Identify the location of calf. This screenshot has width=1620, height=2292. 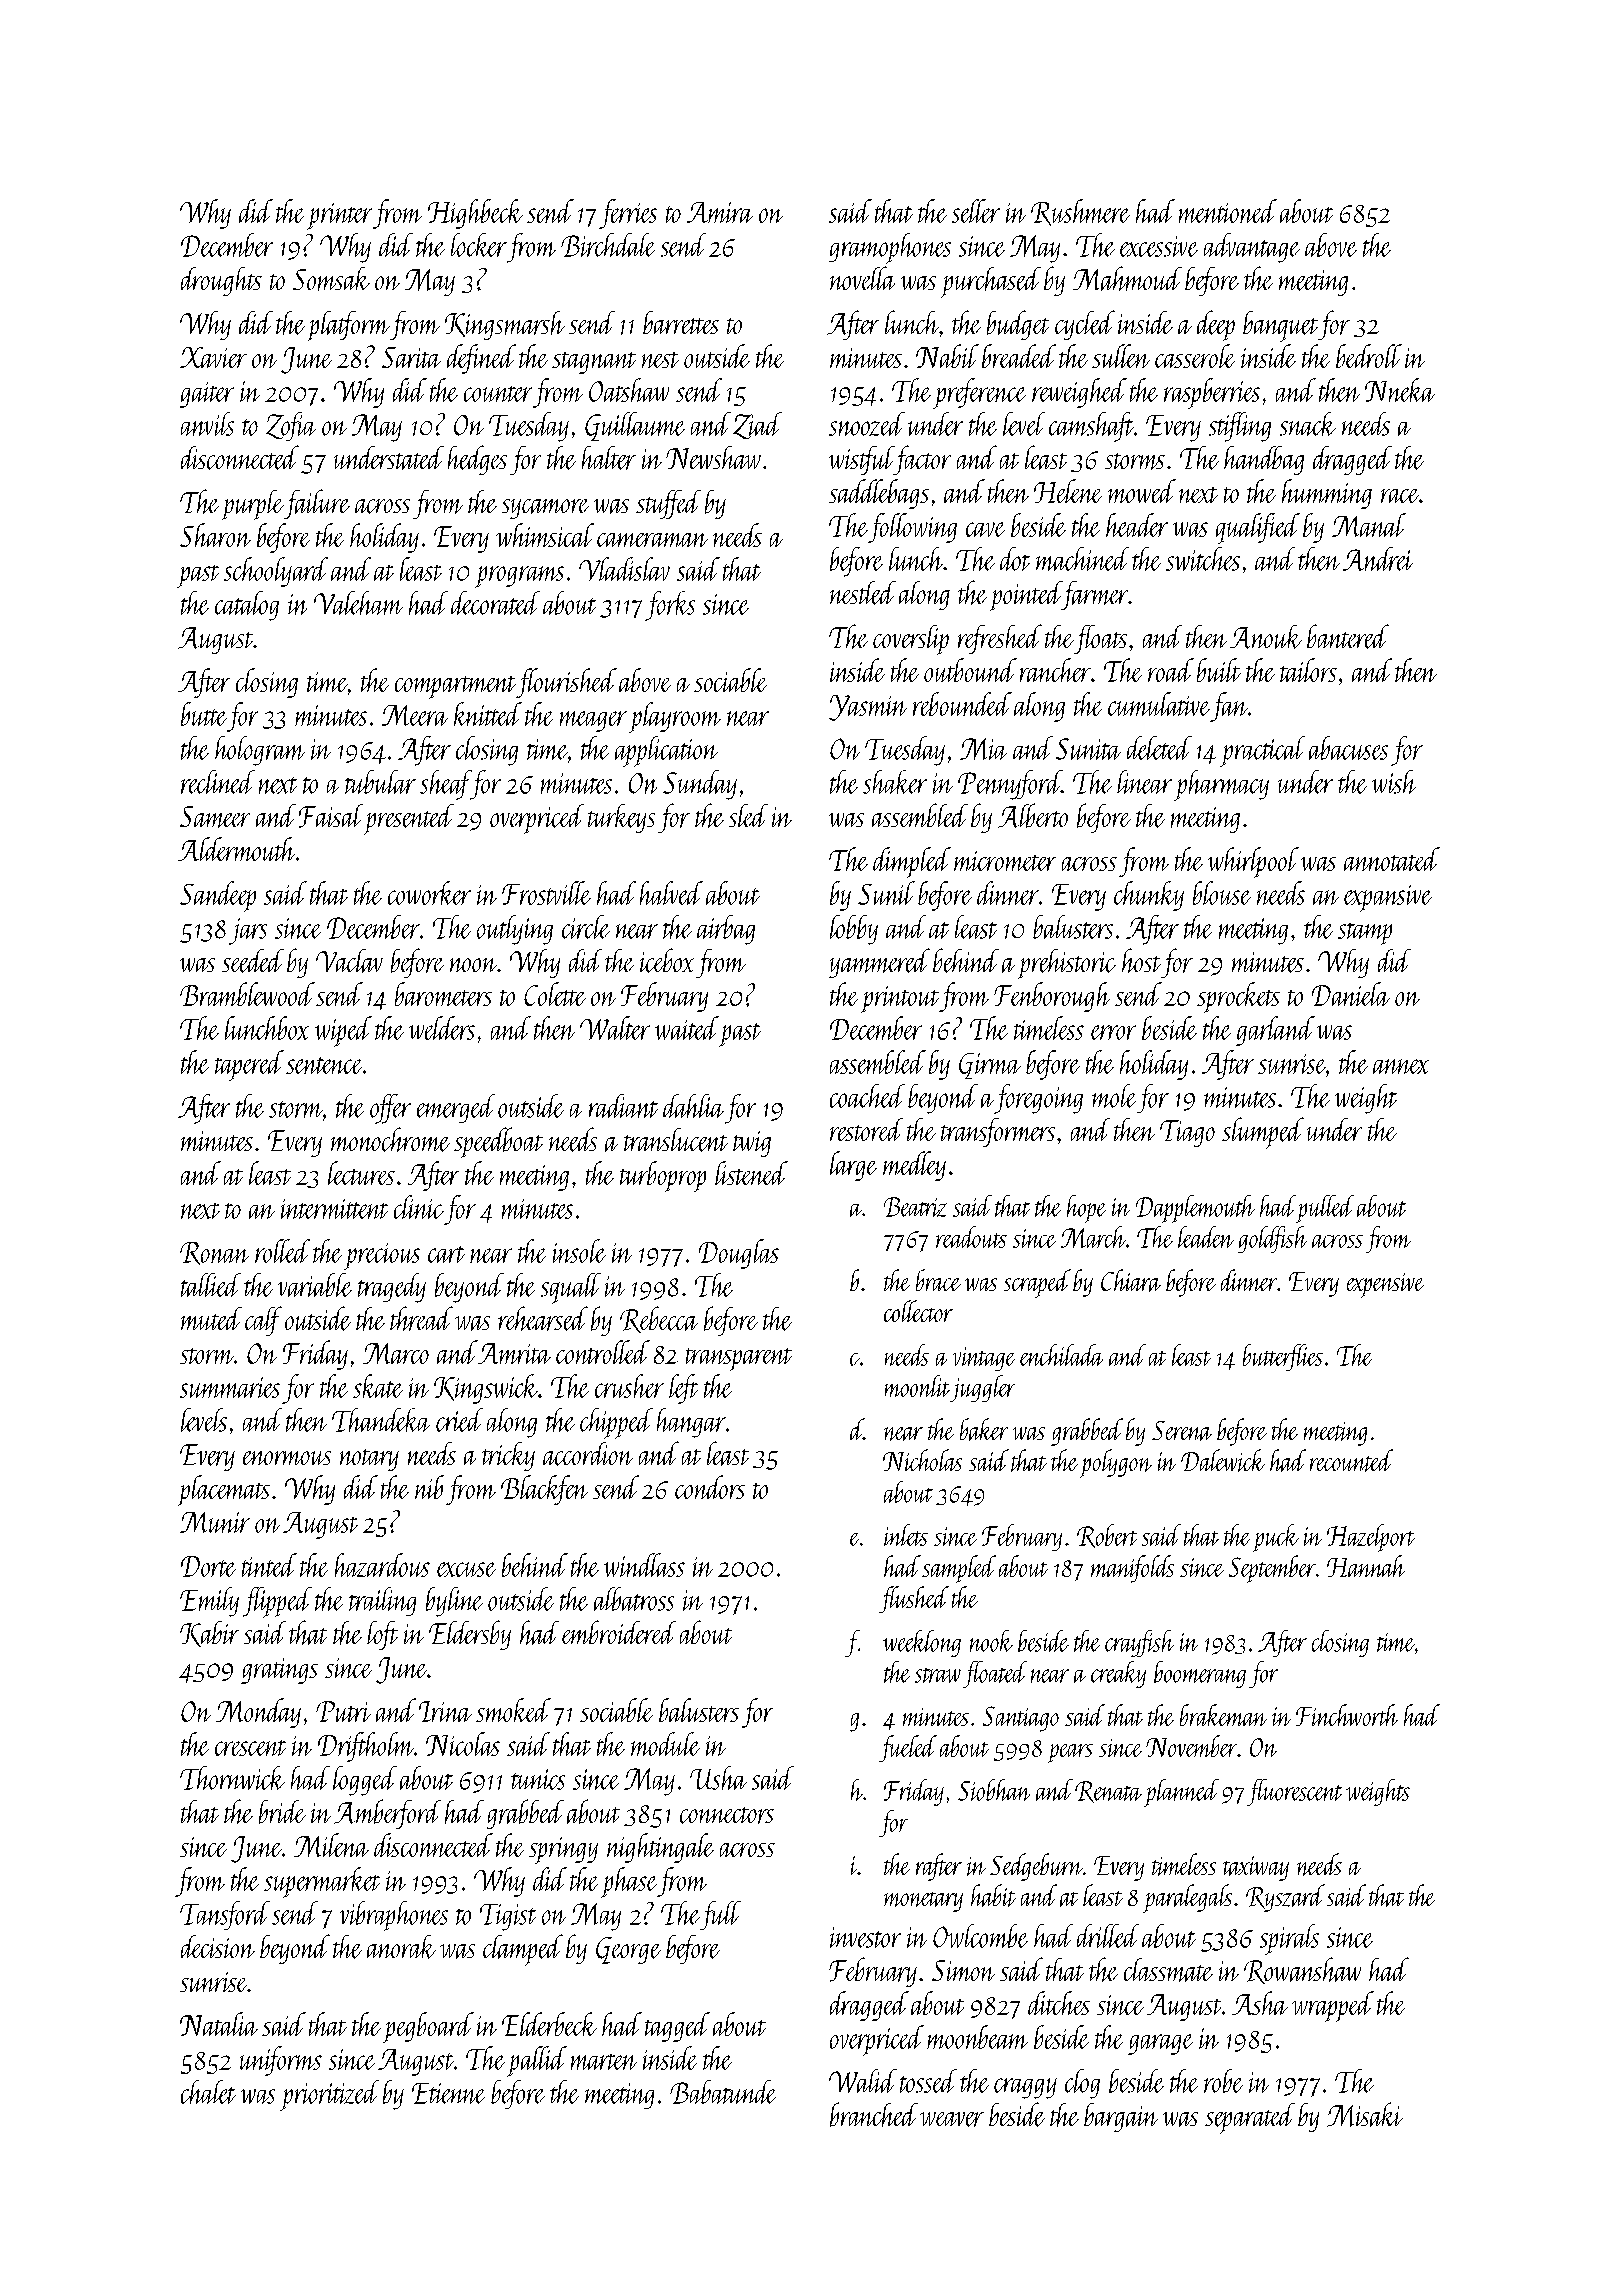
(263, 1321).
